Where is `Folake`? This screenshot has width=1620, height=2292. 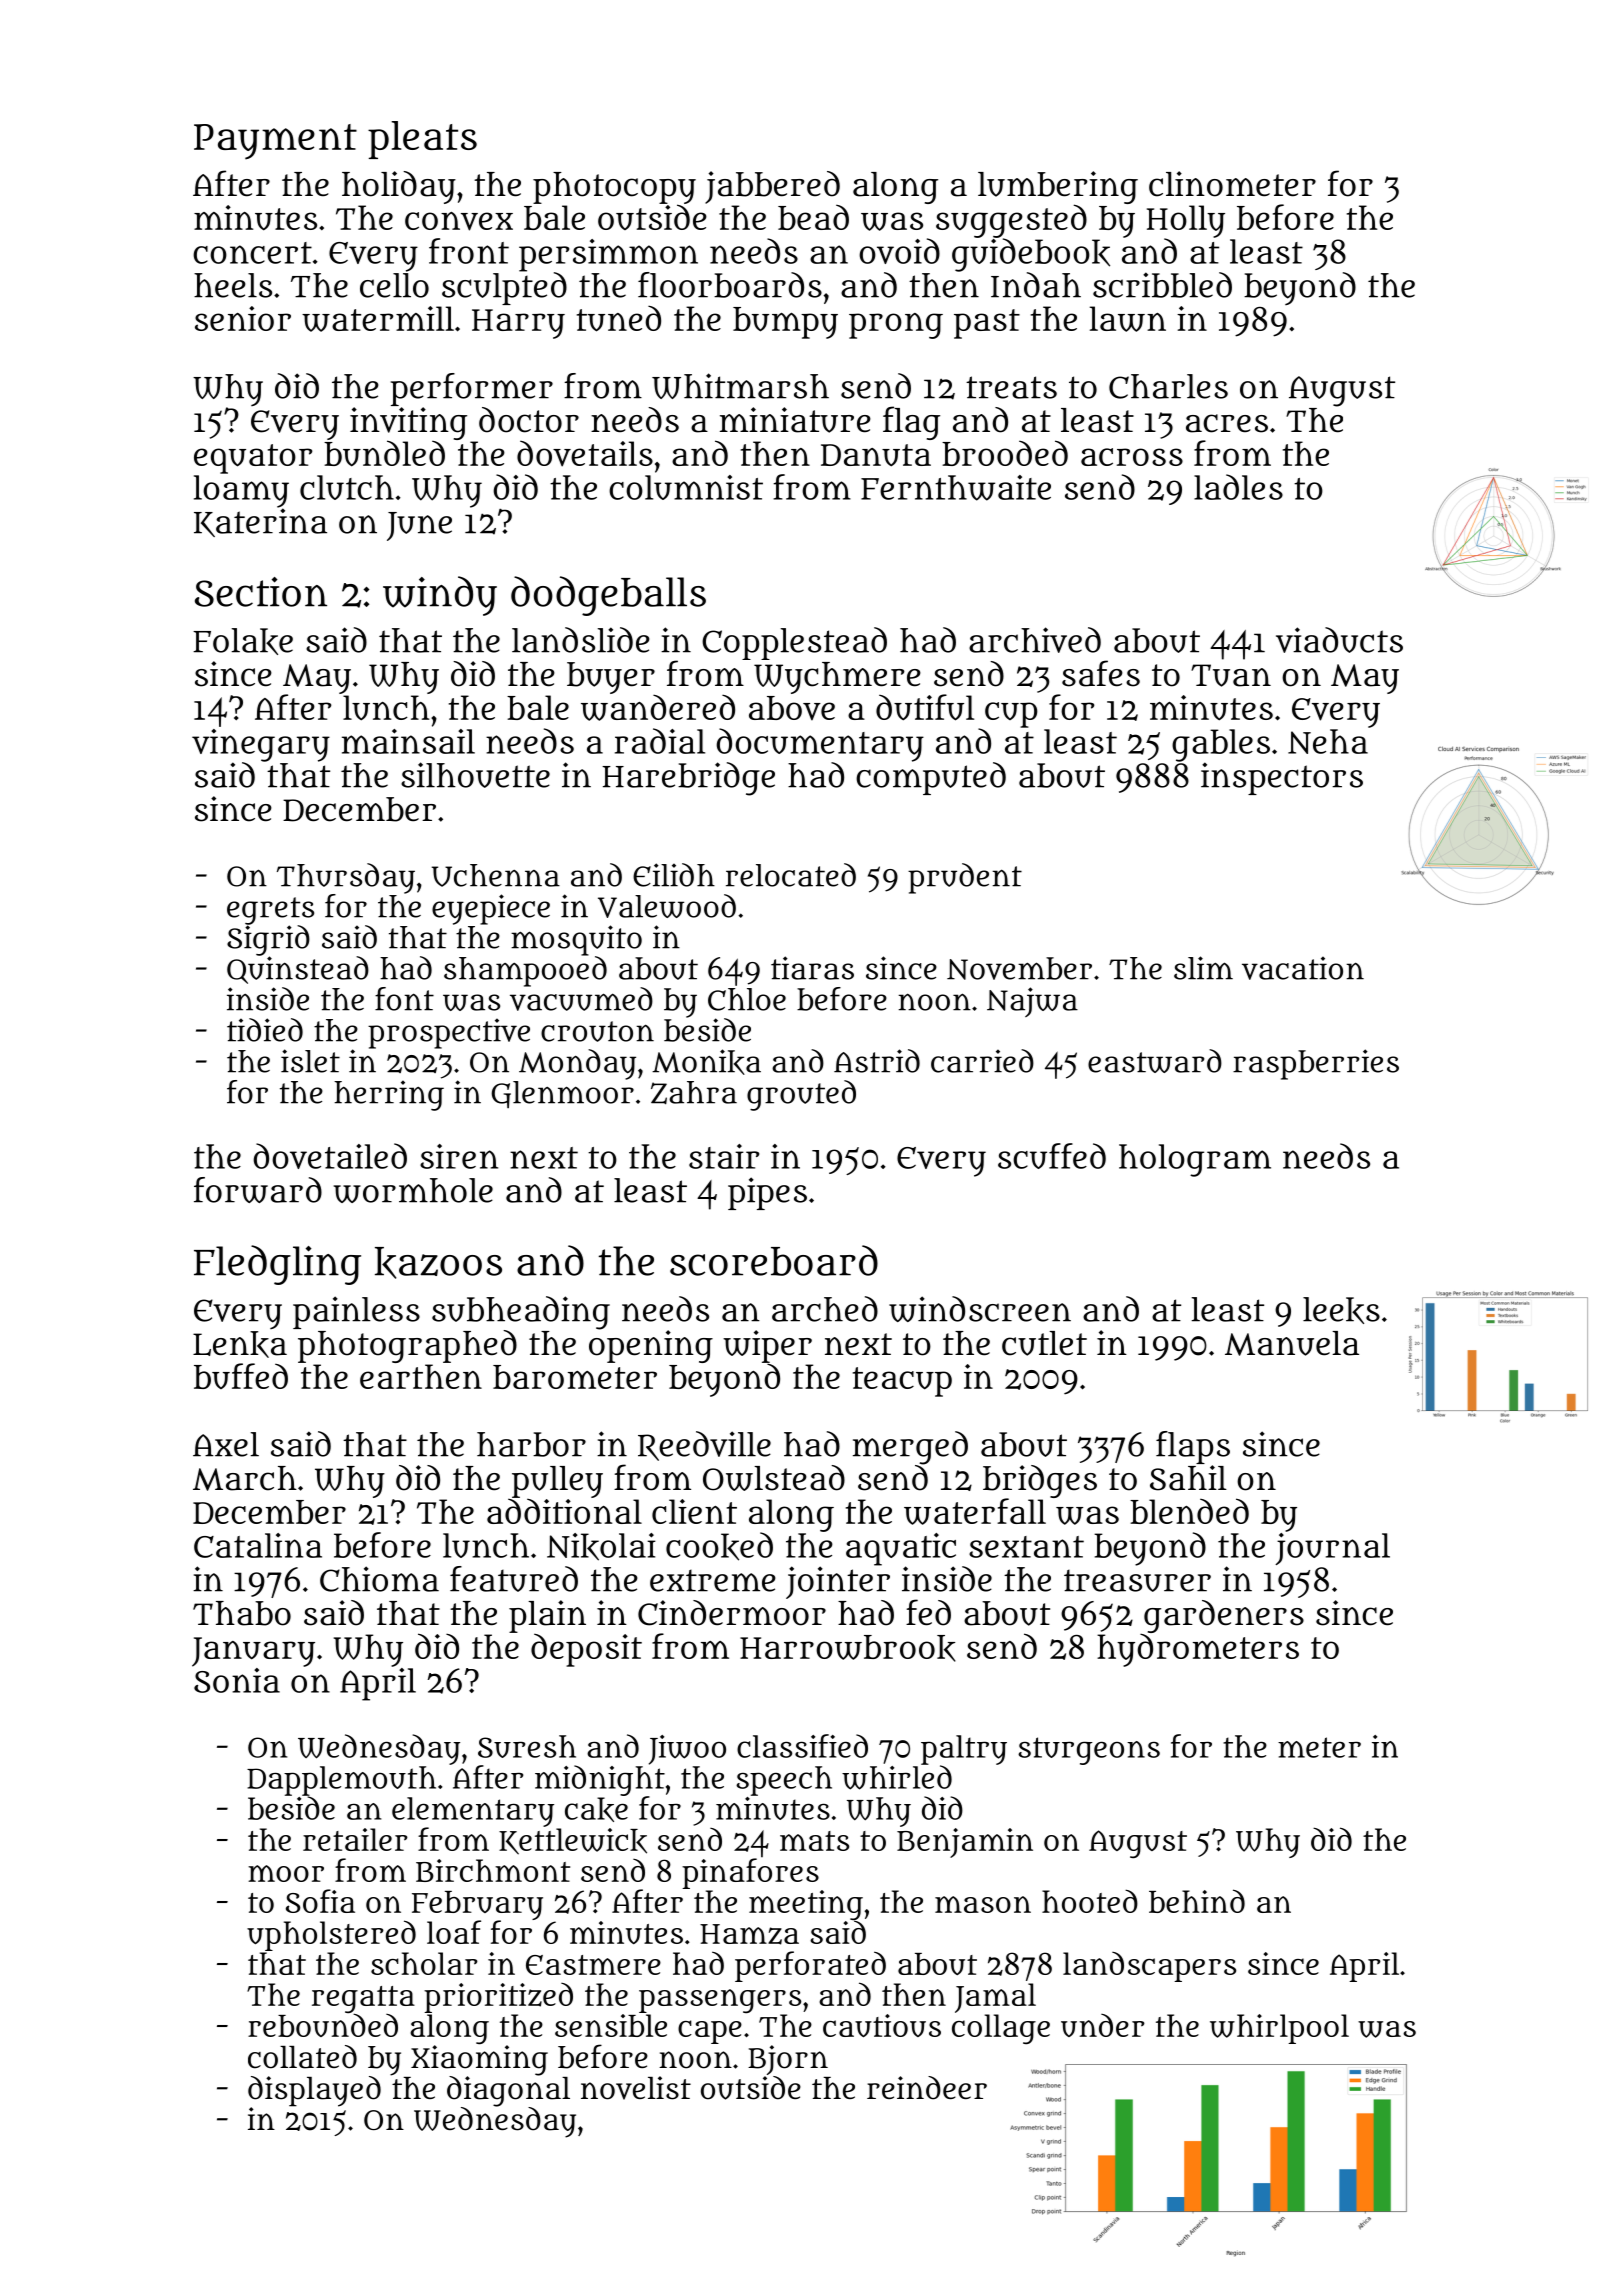 Folake is located at coordinates (243, 641).
